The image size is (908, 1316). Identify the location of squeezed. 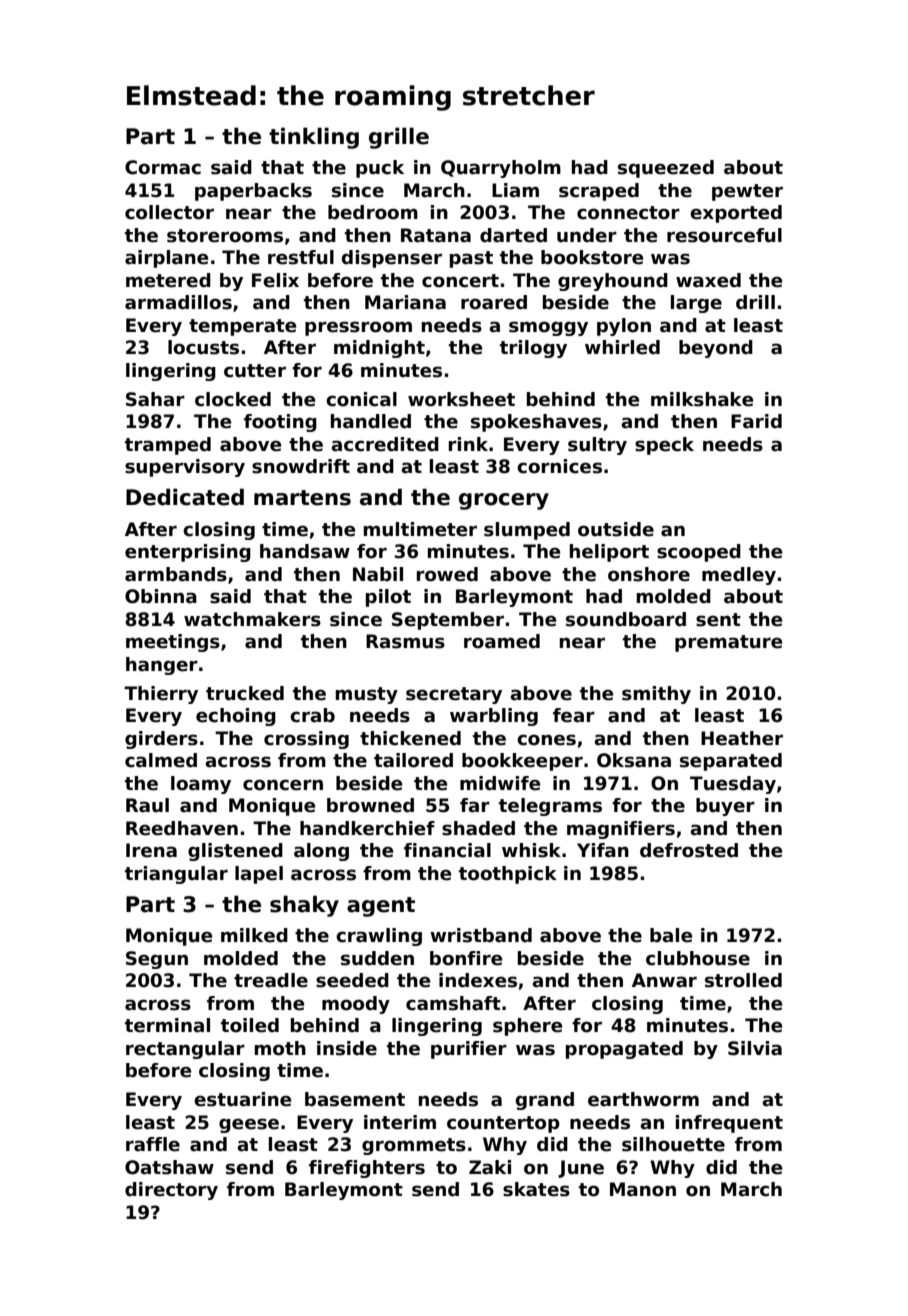
(666, 169).
